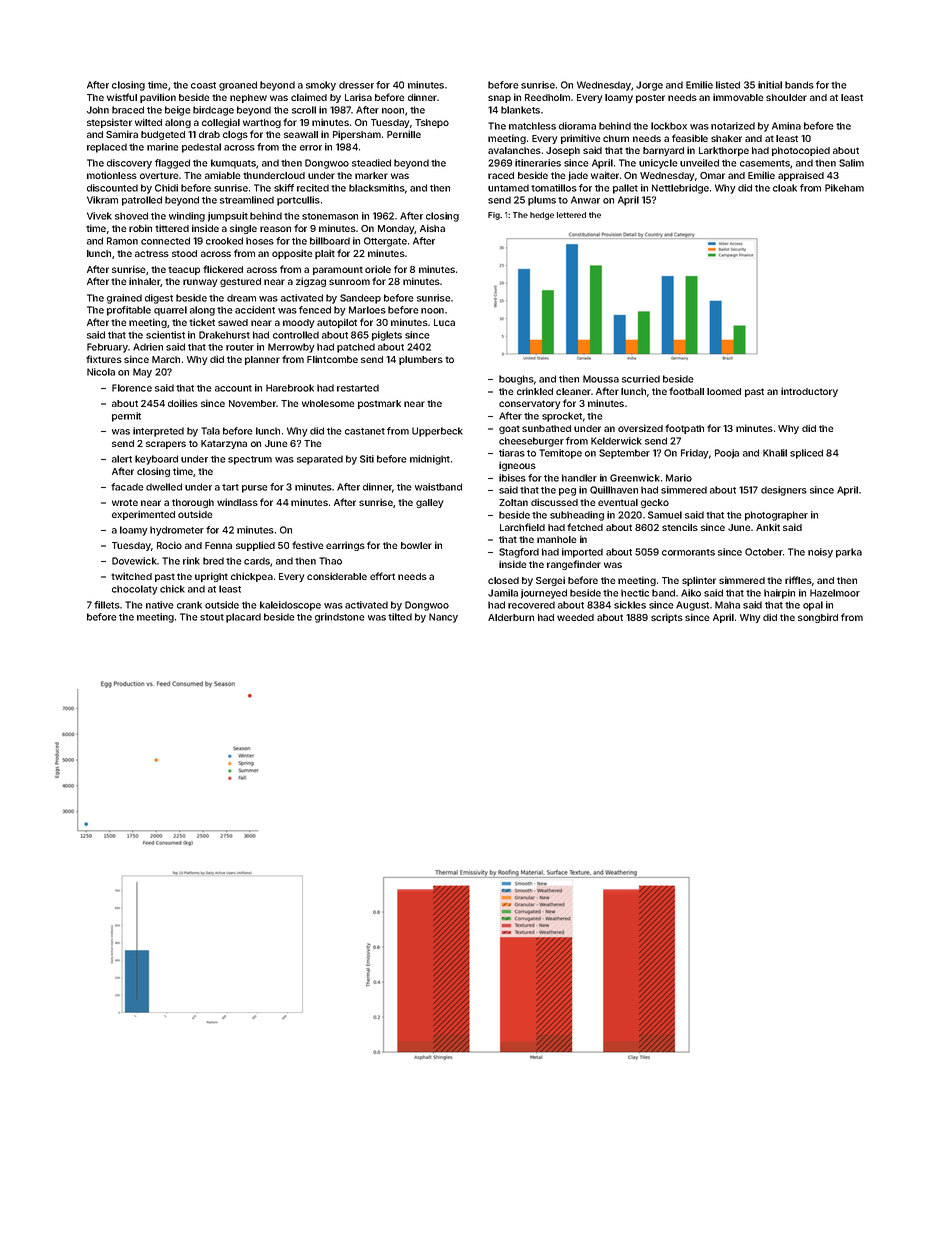 The width and height of the document is (952, 1233). Describe the element at coordinates (851, 163) in the document. I see `Salim` at that location.
